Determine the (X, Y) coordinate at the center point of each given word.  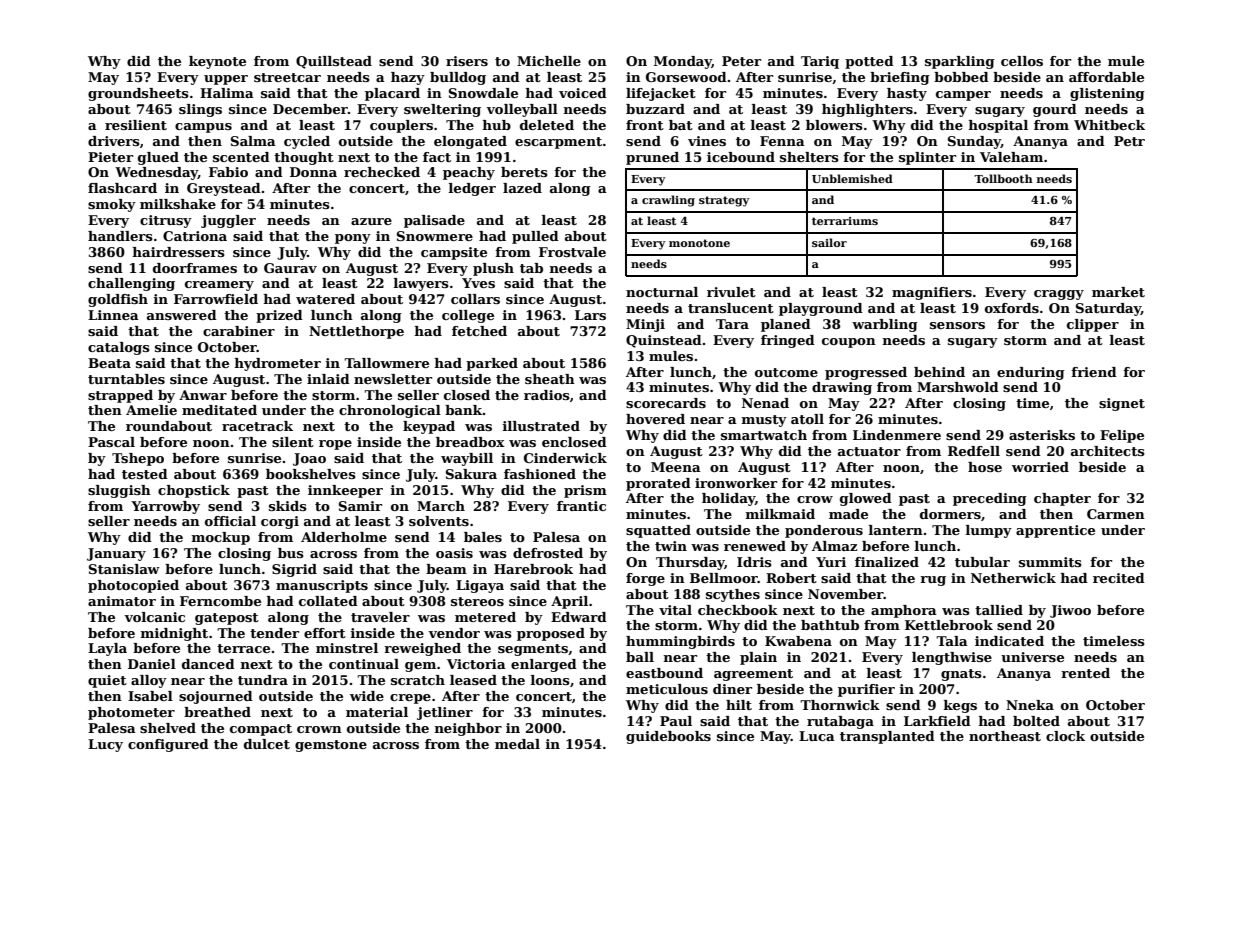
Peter (741, 61)
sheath (550, 379)
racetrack (257, 426)
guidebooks (668, 737)
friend (1094, 372)
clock (1065, 736)
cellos (1022, 61)
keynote (217, 62)
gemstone (331, 746)
